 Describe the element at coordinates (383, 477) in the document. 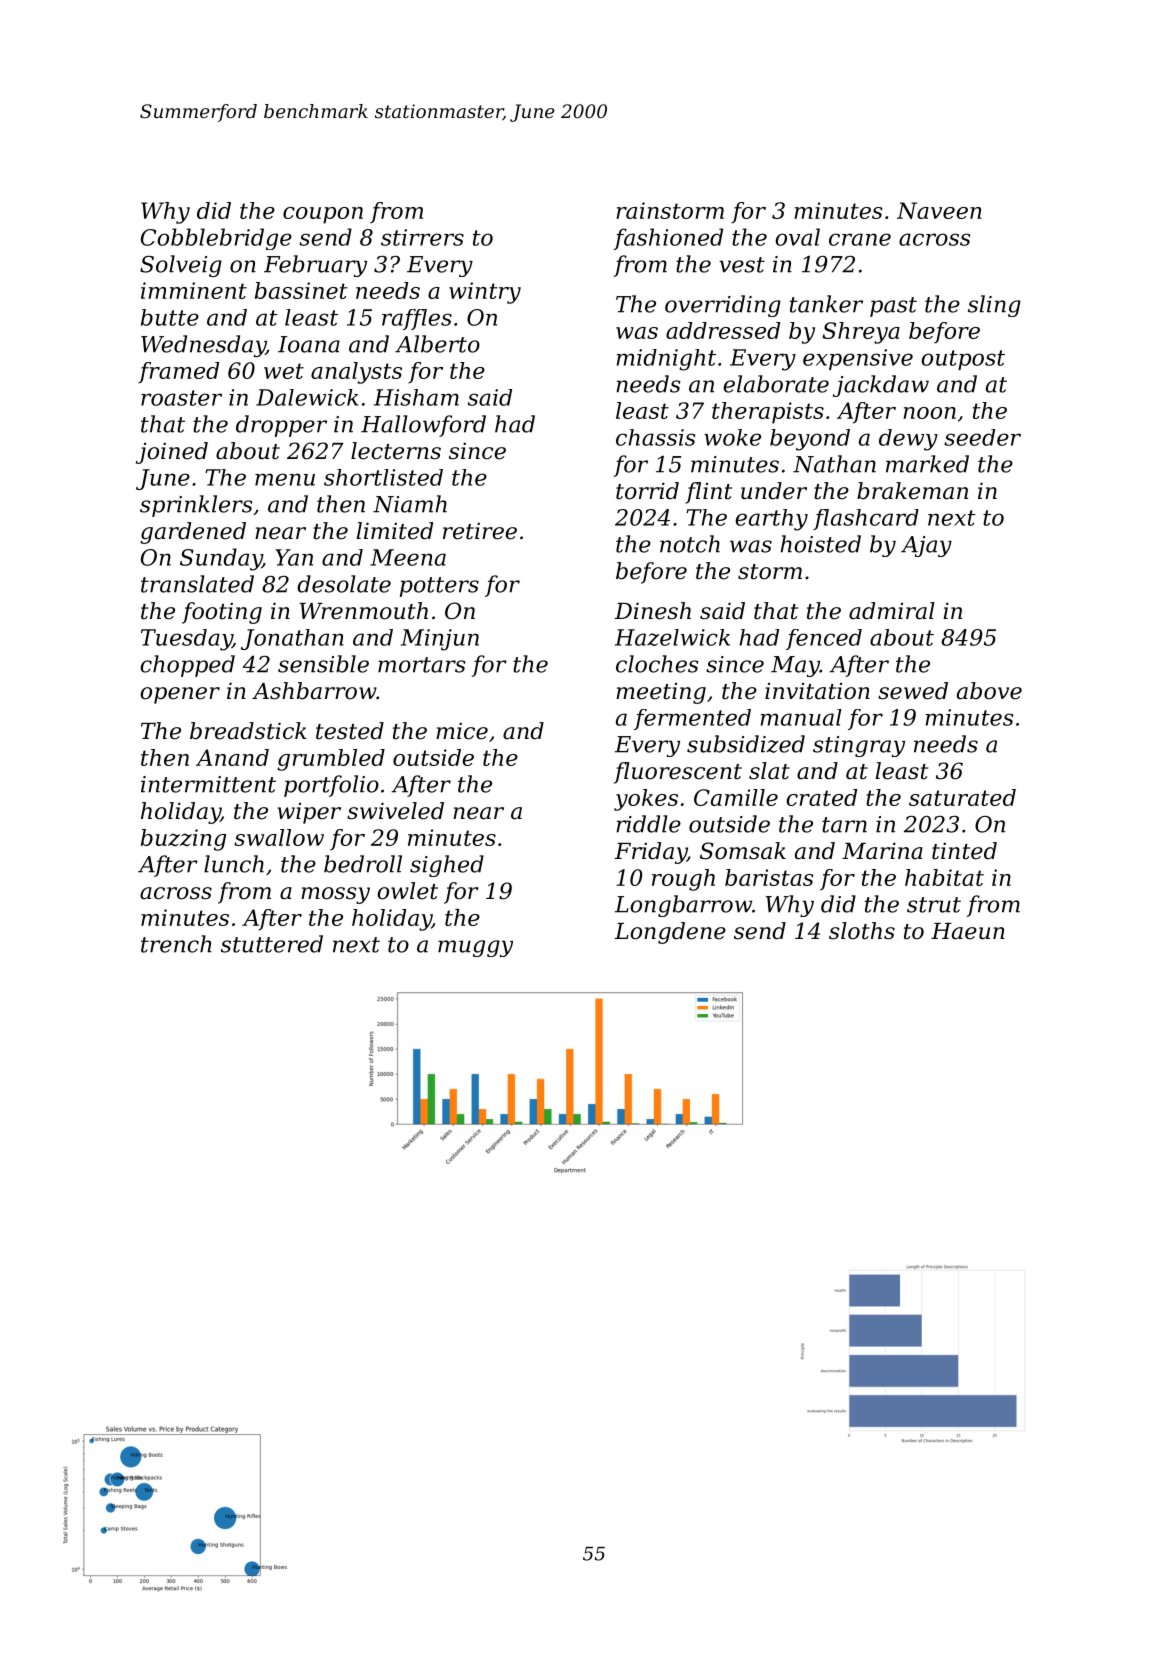

I see `shortlisted` at that location.
